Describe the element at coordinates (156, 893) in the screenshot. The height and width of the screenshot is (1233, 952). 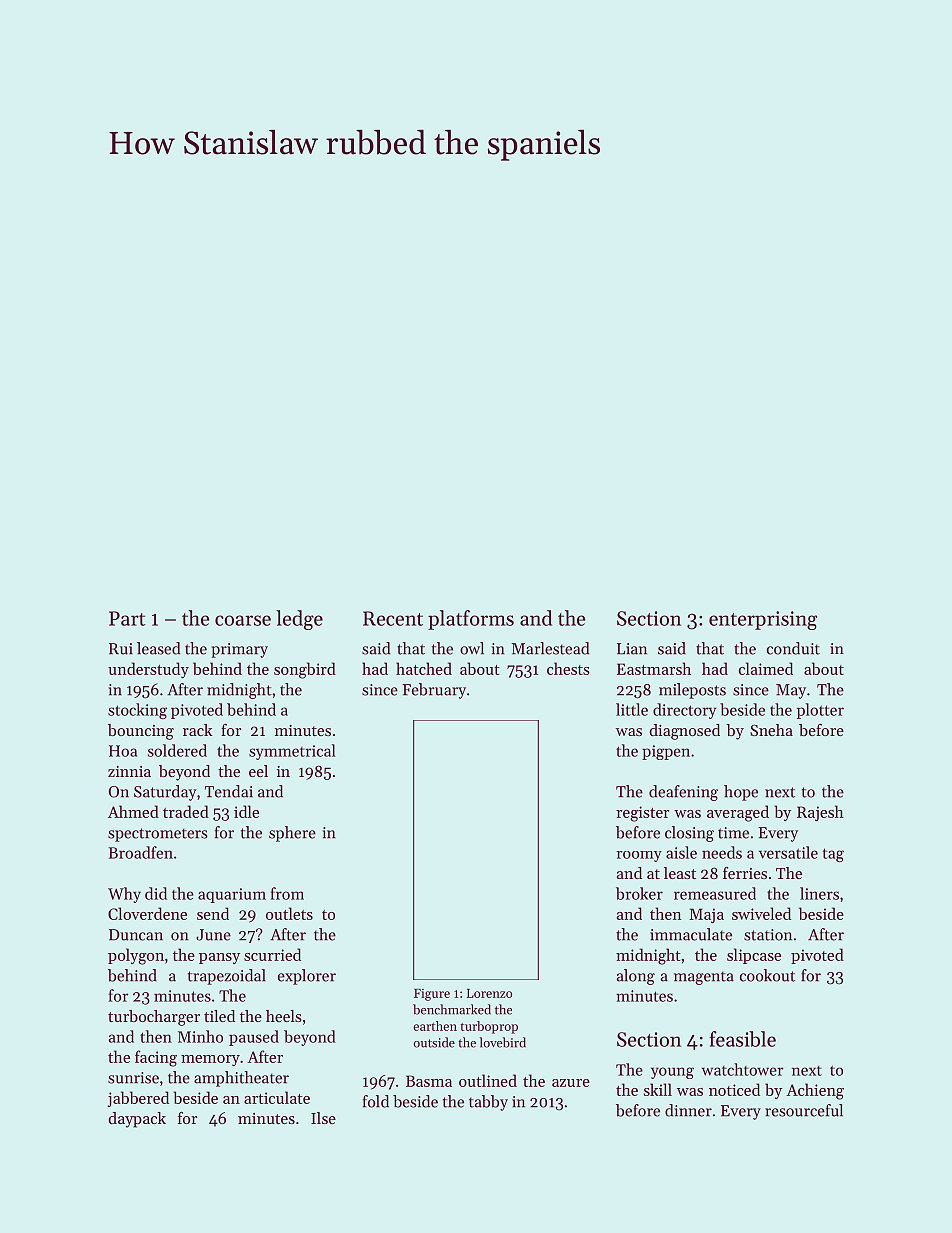
I see `did` at that location.
